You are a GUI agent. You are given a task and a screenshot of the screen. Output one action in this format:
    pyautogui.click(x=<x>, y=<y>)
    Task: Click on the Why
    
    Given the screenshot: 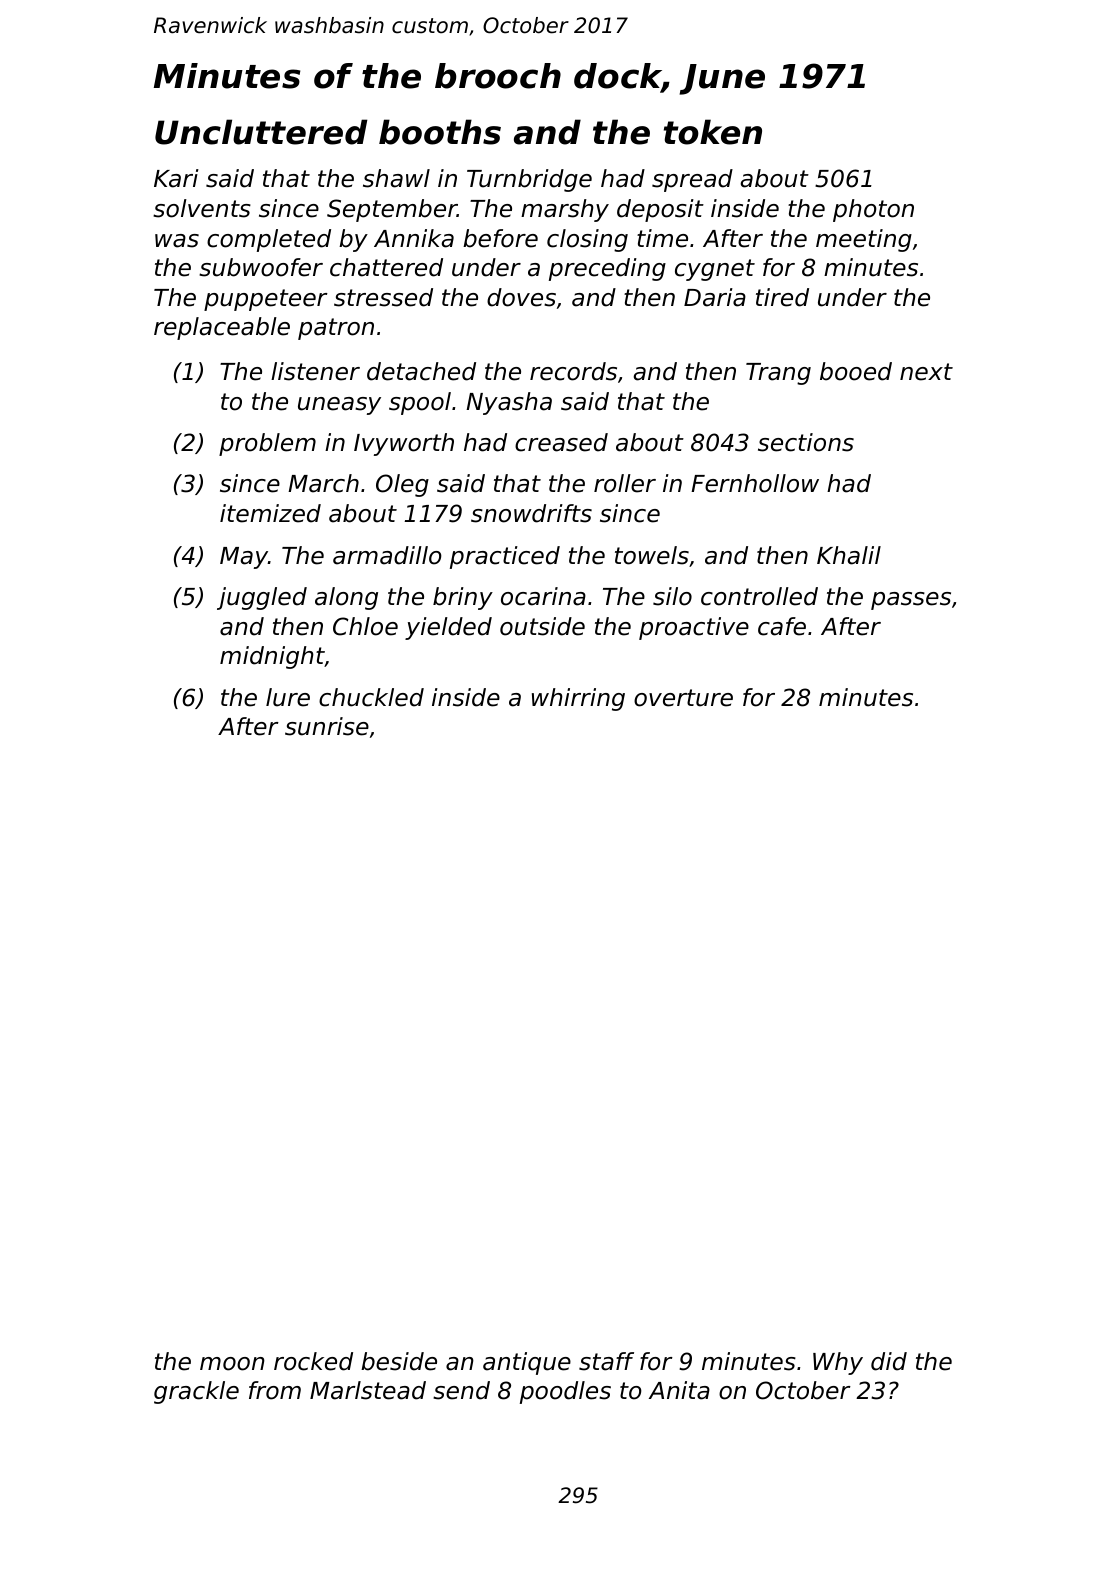 What is the action you would take?
    pyautogui.click(x=838, y=1363)
